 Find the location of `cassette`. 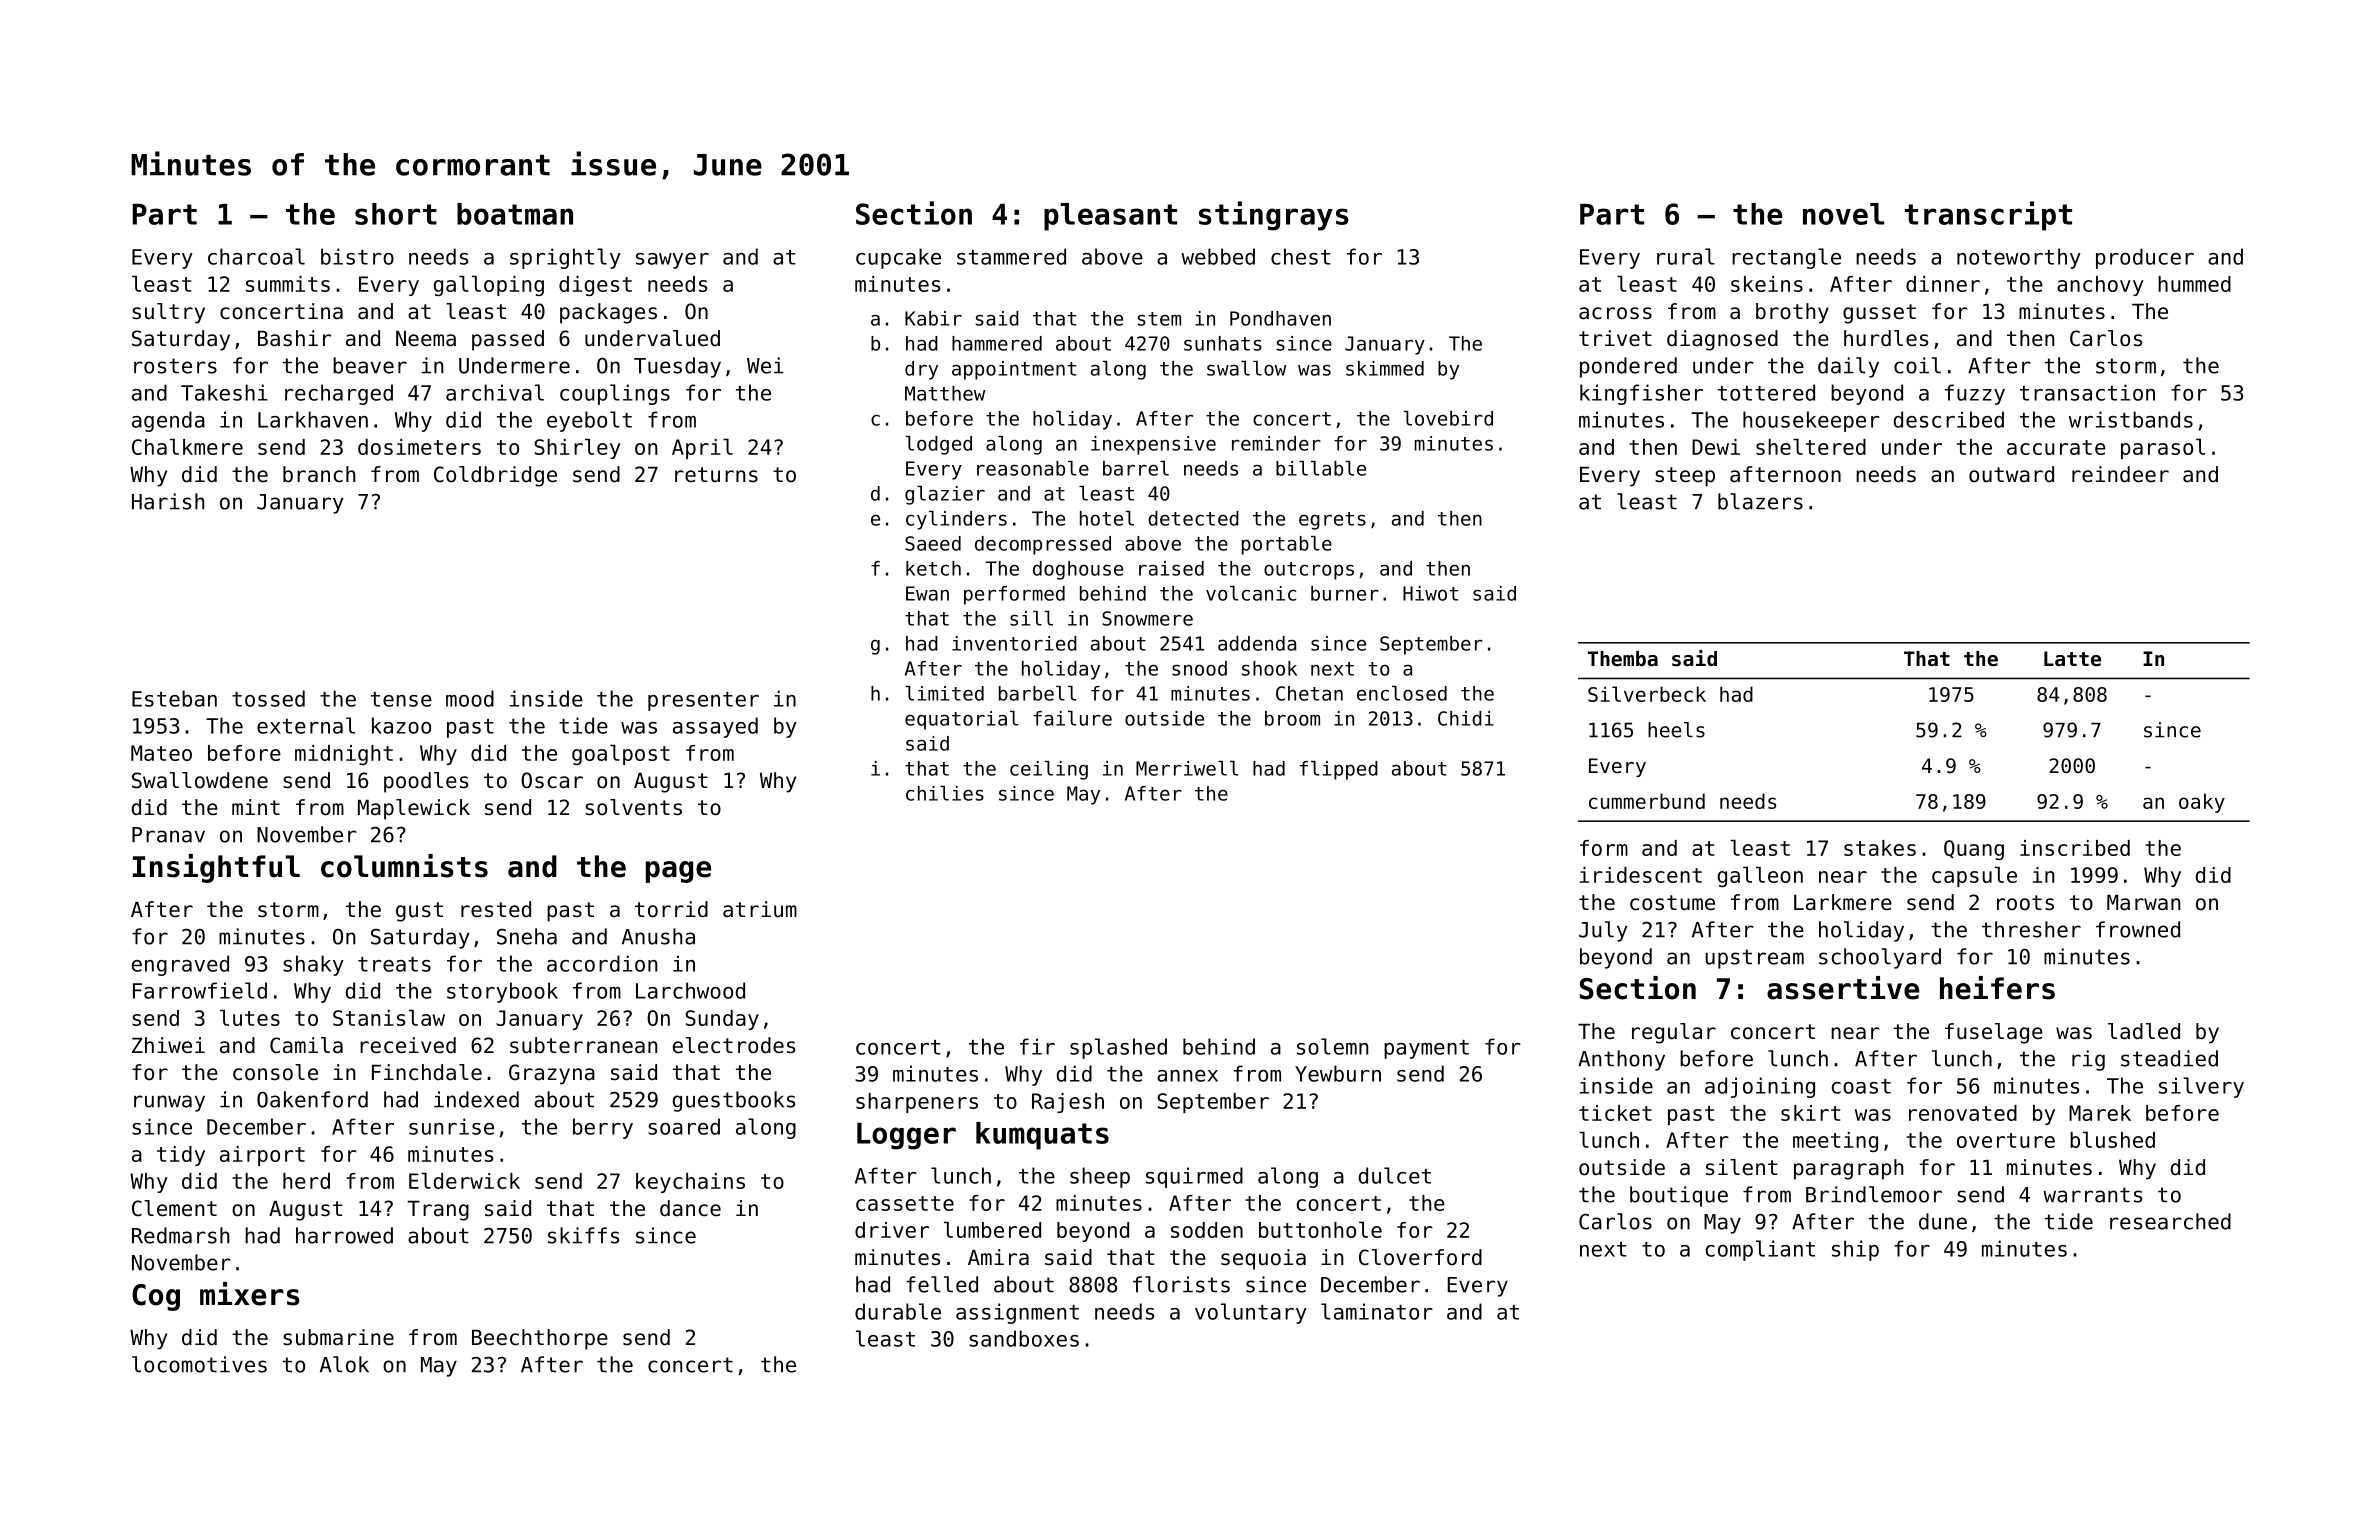

cassette is located at coordinates (905, 1203).
